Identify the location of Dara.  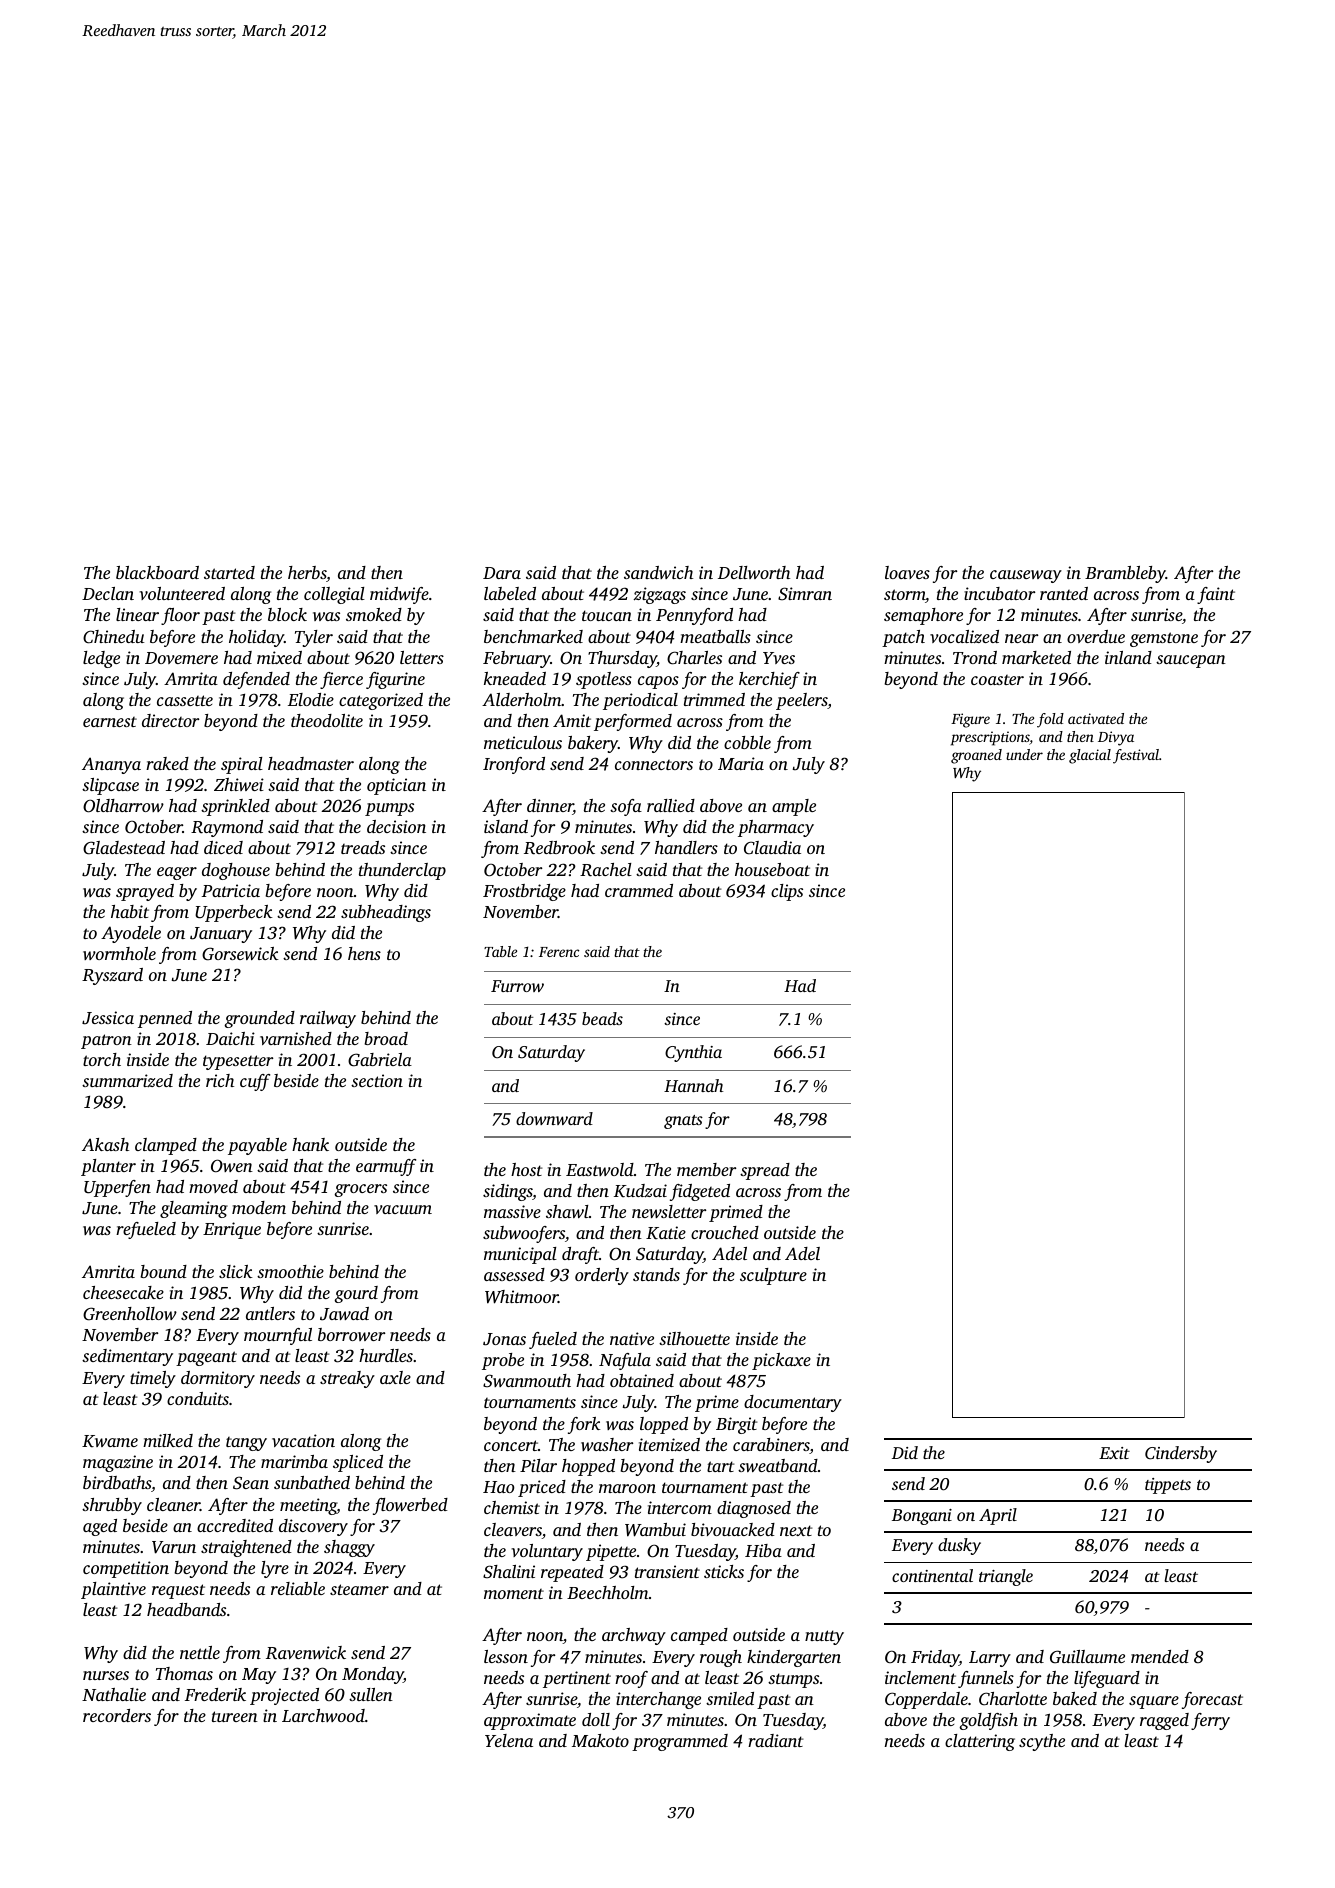
(502, 573).
